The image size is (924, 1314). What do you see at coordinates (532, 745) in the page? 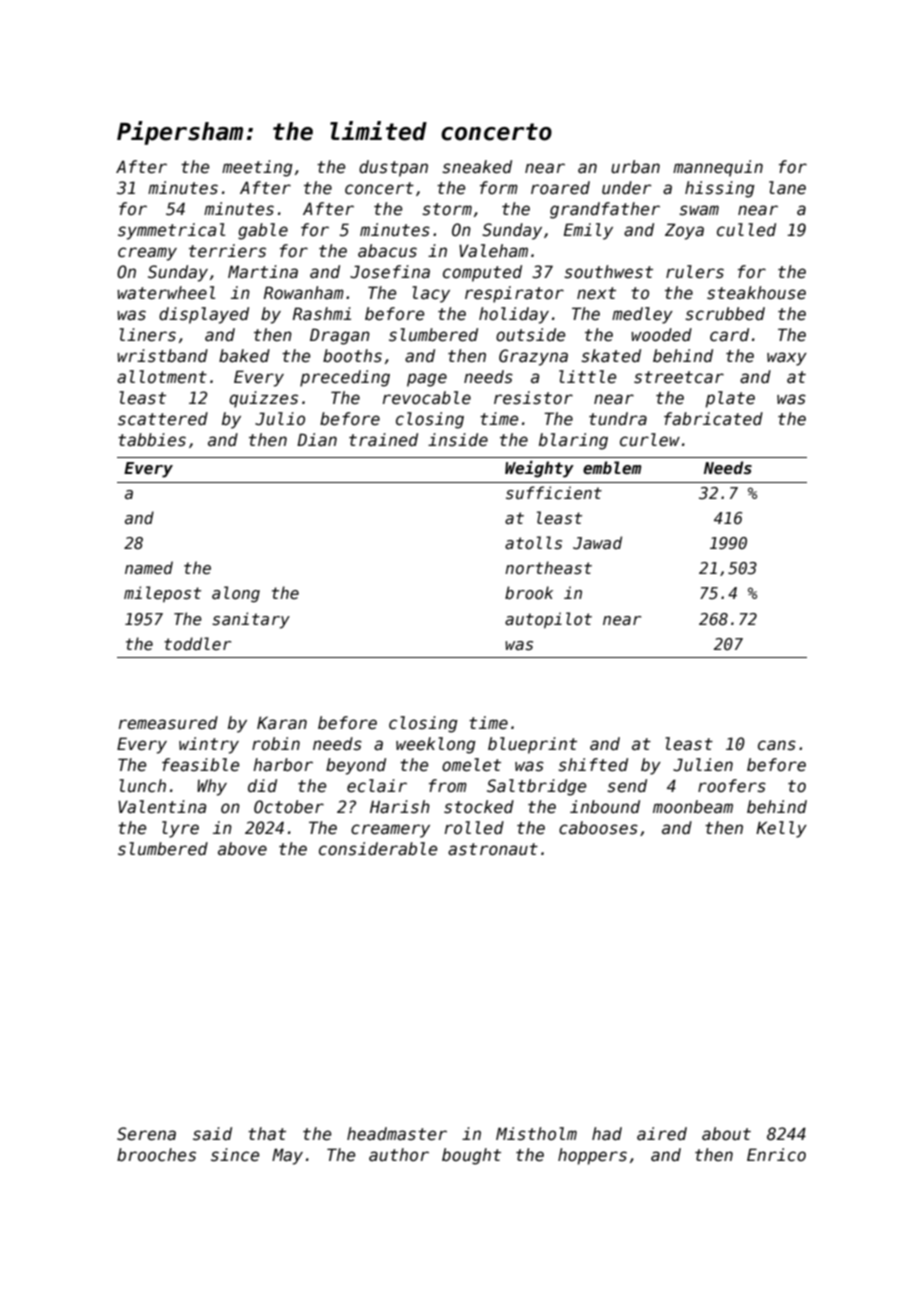
I see `blueprint` at bounding box center [532, 745].
